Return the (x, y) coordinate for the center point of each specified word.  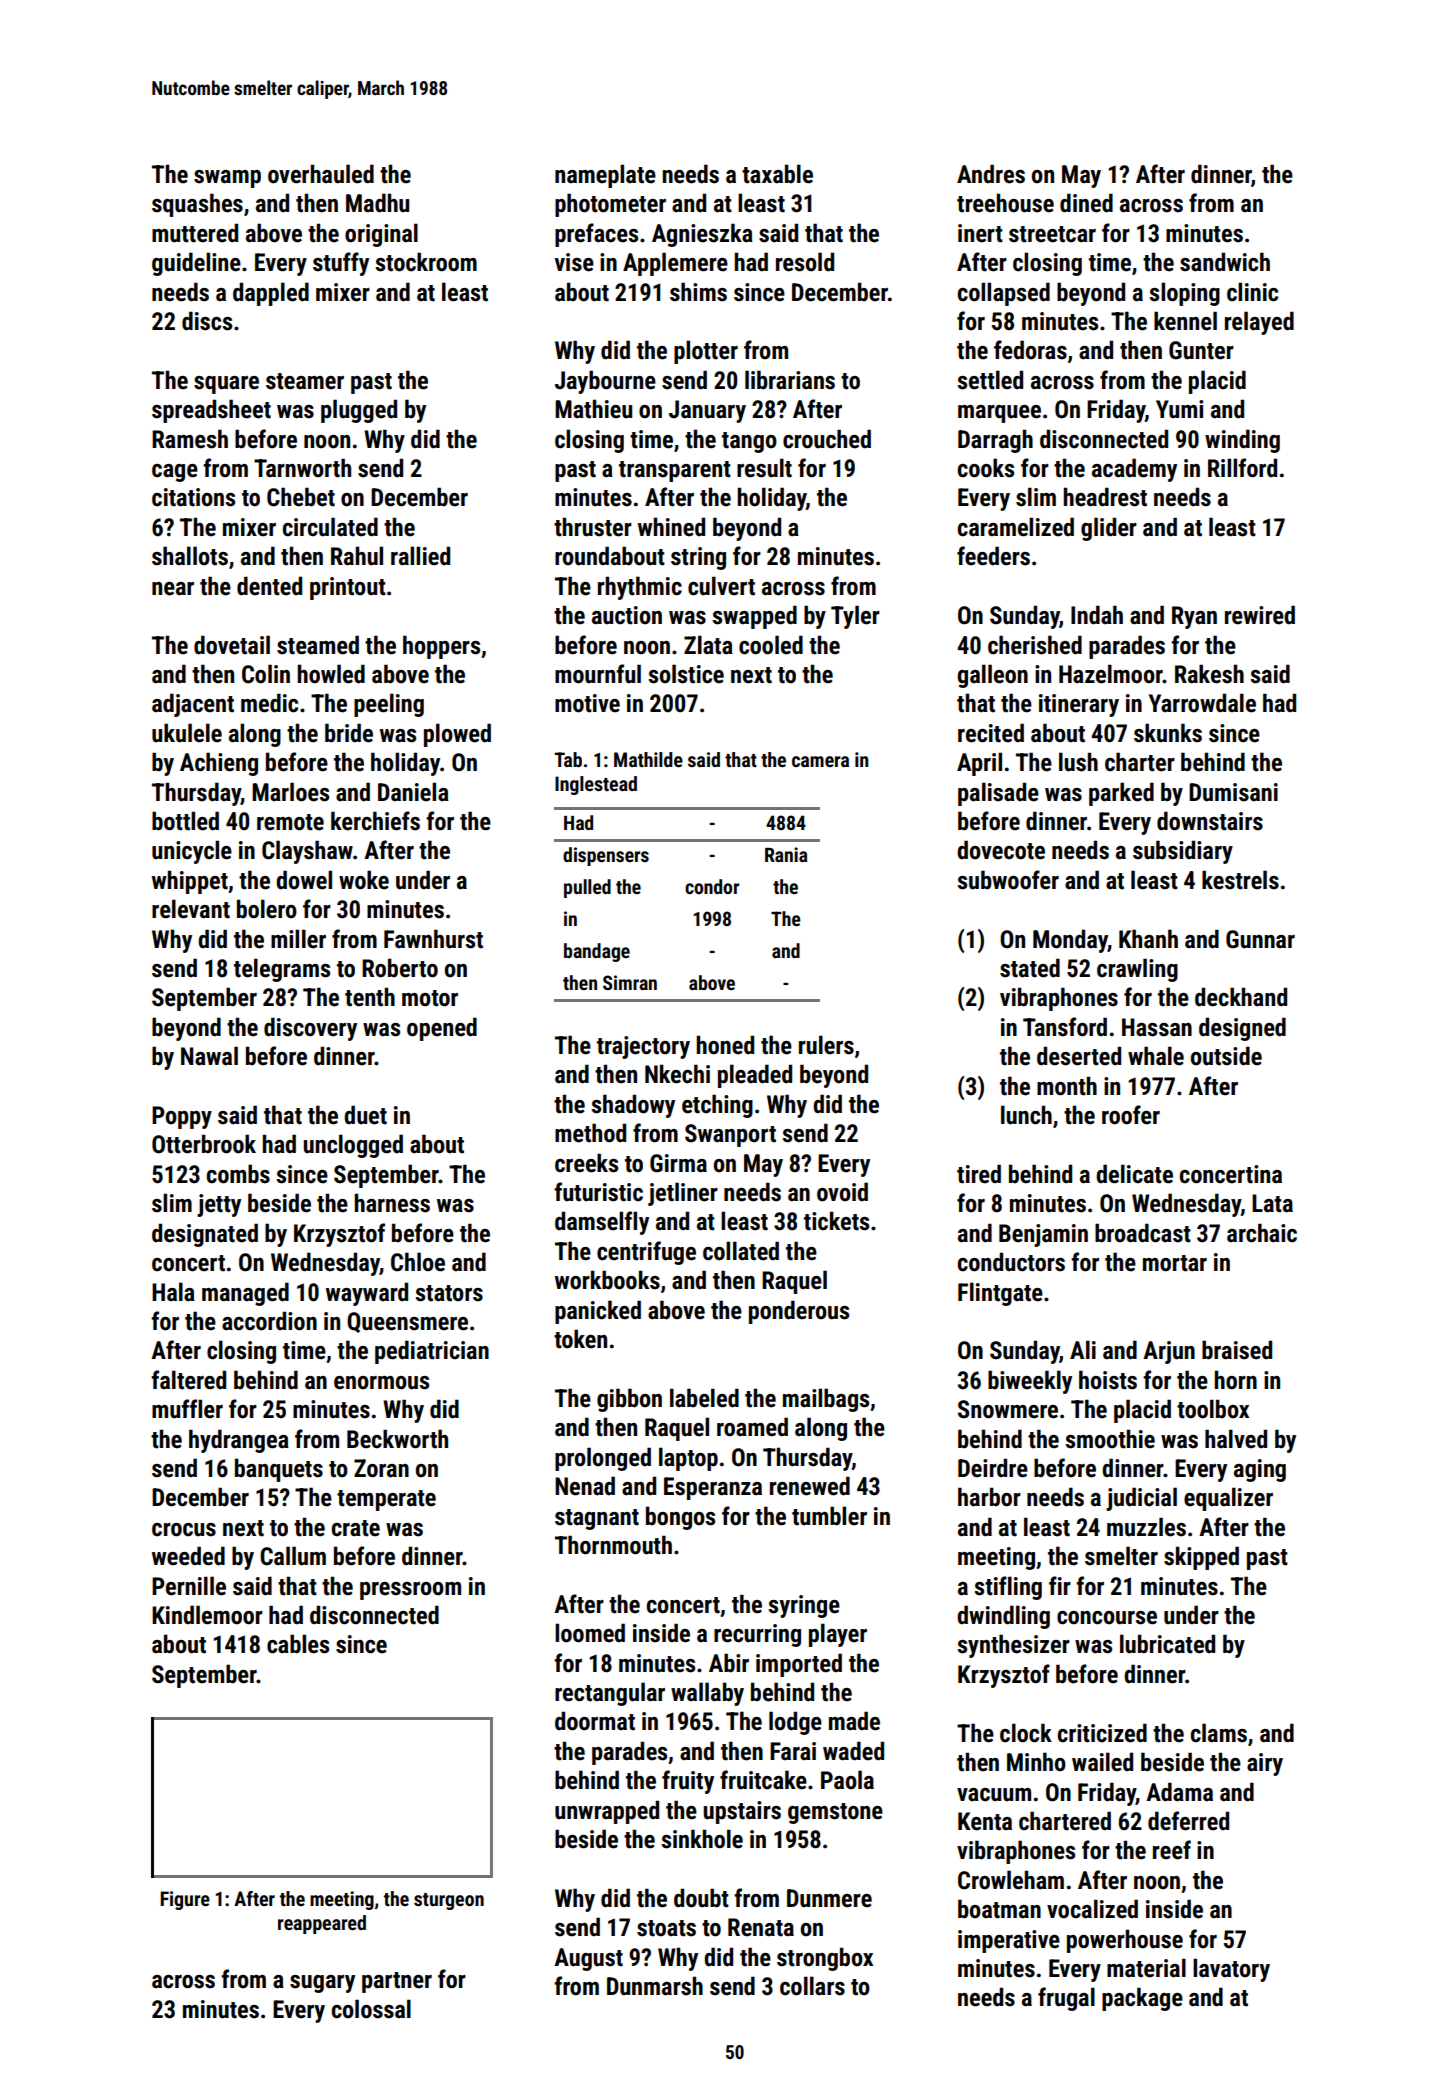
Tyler (855, 617)
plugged (359, 411)
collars (812, 1986)
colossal (371, 2009)
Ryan (1194, 617)
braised (1237, 1350)
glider (1109, 529)
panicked (598, 1312)
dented (269, 586)
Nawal (209, 1056)
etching (717, 1106)
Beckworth (397, 1439)
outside (1226, 1056)
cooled (771, 645)
